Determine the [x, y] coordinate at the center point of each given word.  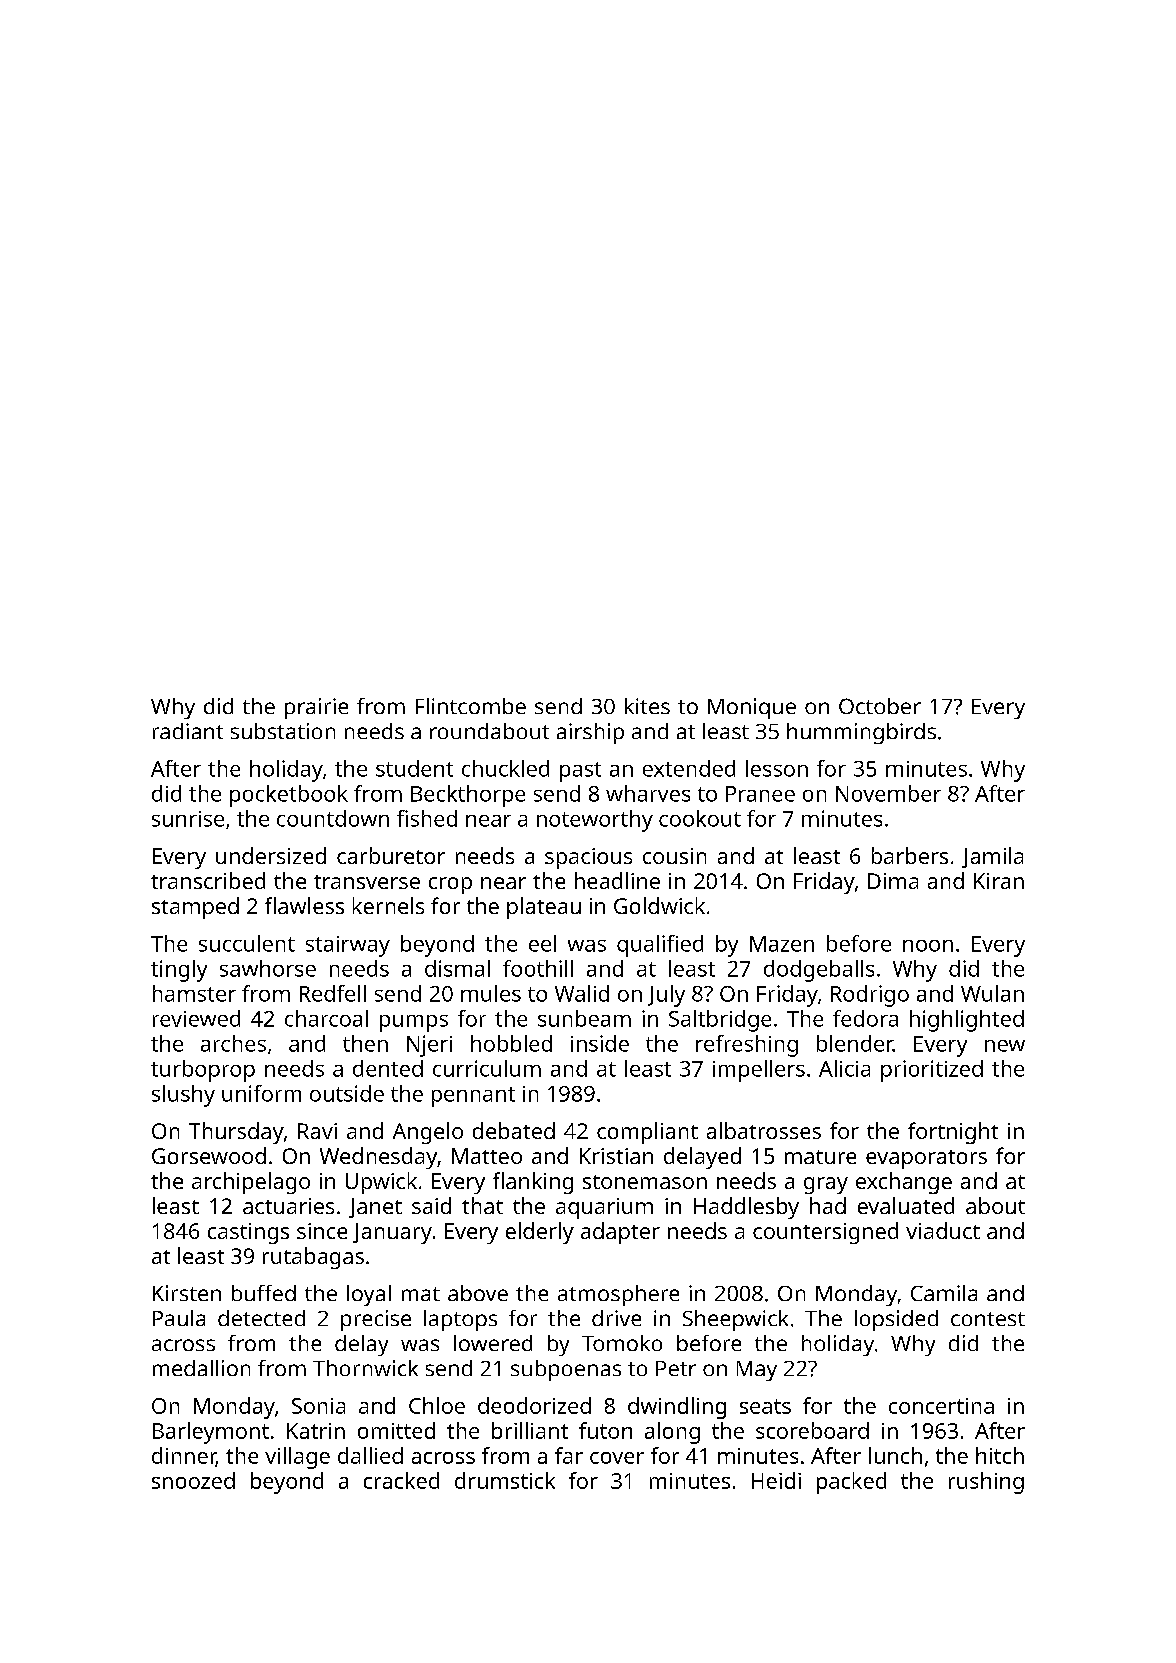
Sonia [318, 1406]
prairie [316, 708]
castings [248, 1233]
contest [988, 1319]
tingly [179, 971]
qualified [660, 946]
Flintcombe [471, 706]
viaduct [943, 1230]
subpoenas [566, 1370]
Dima [893, 881]
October [880, 706]
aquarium [604, 1208]
